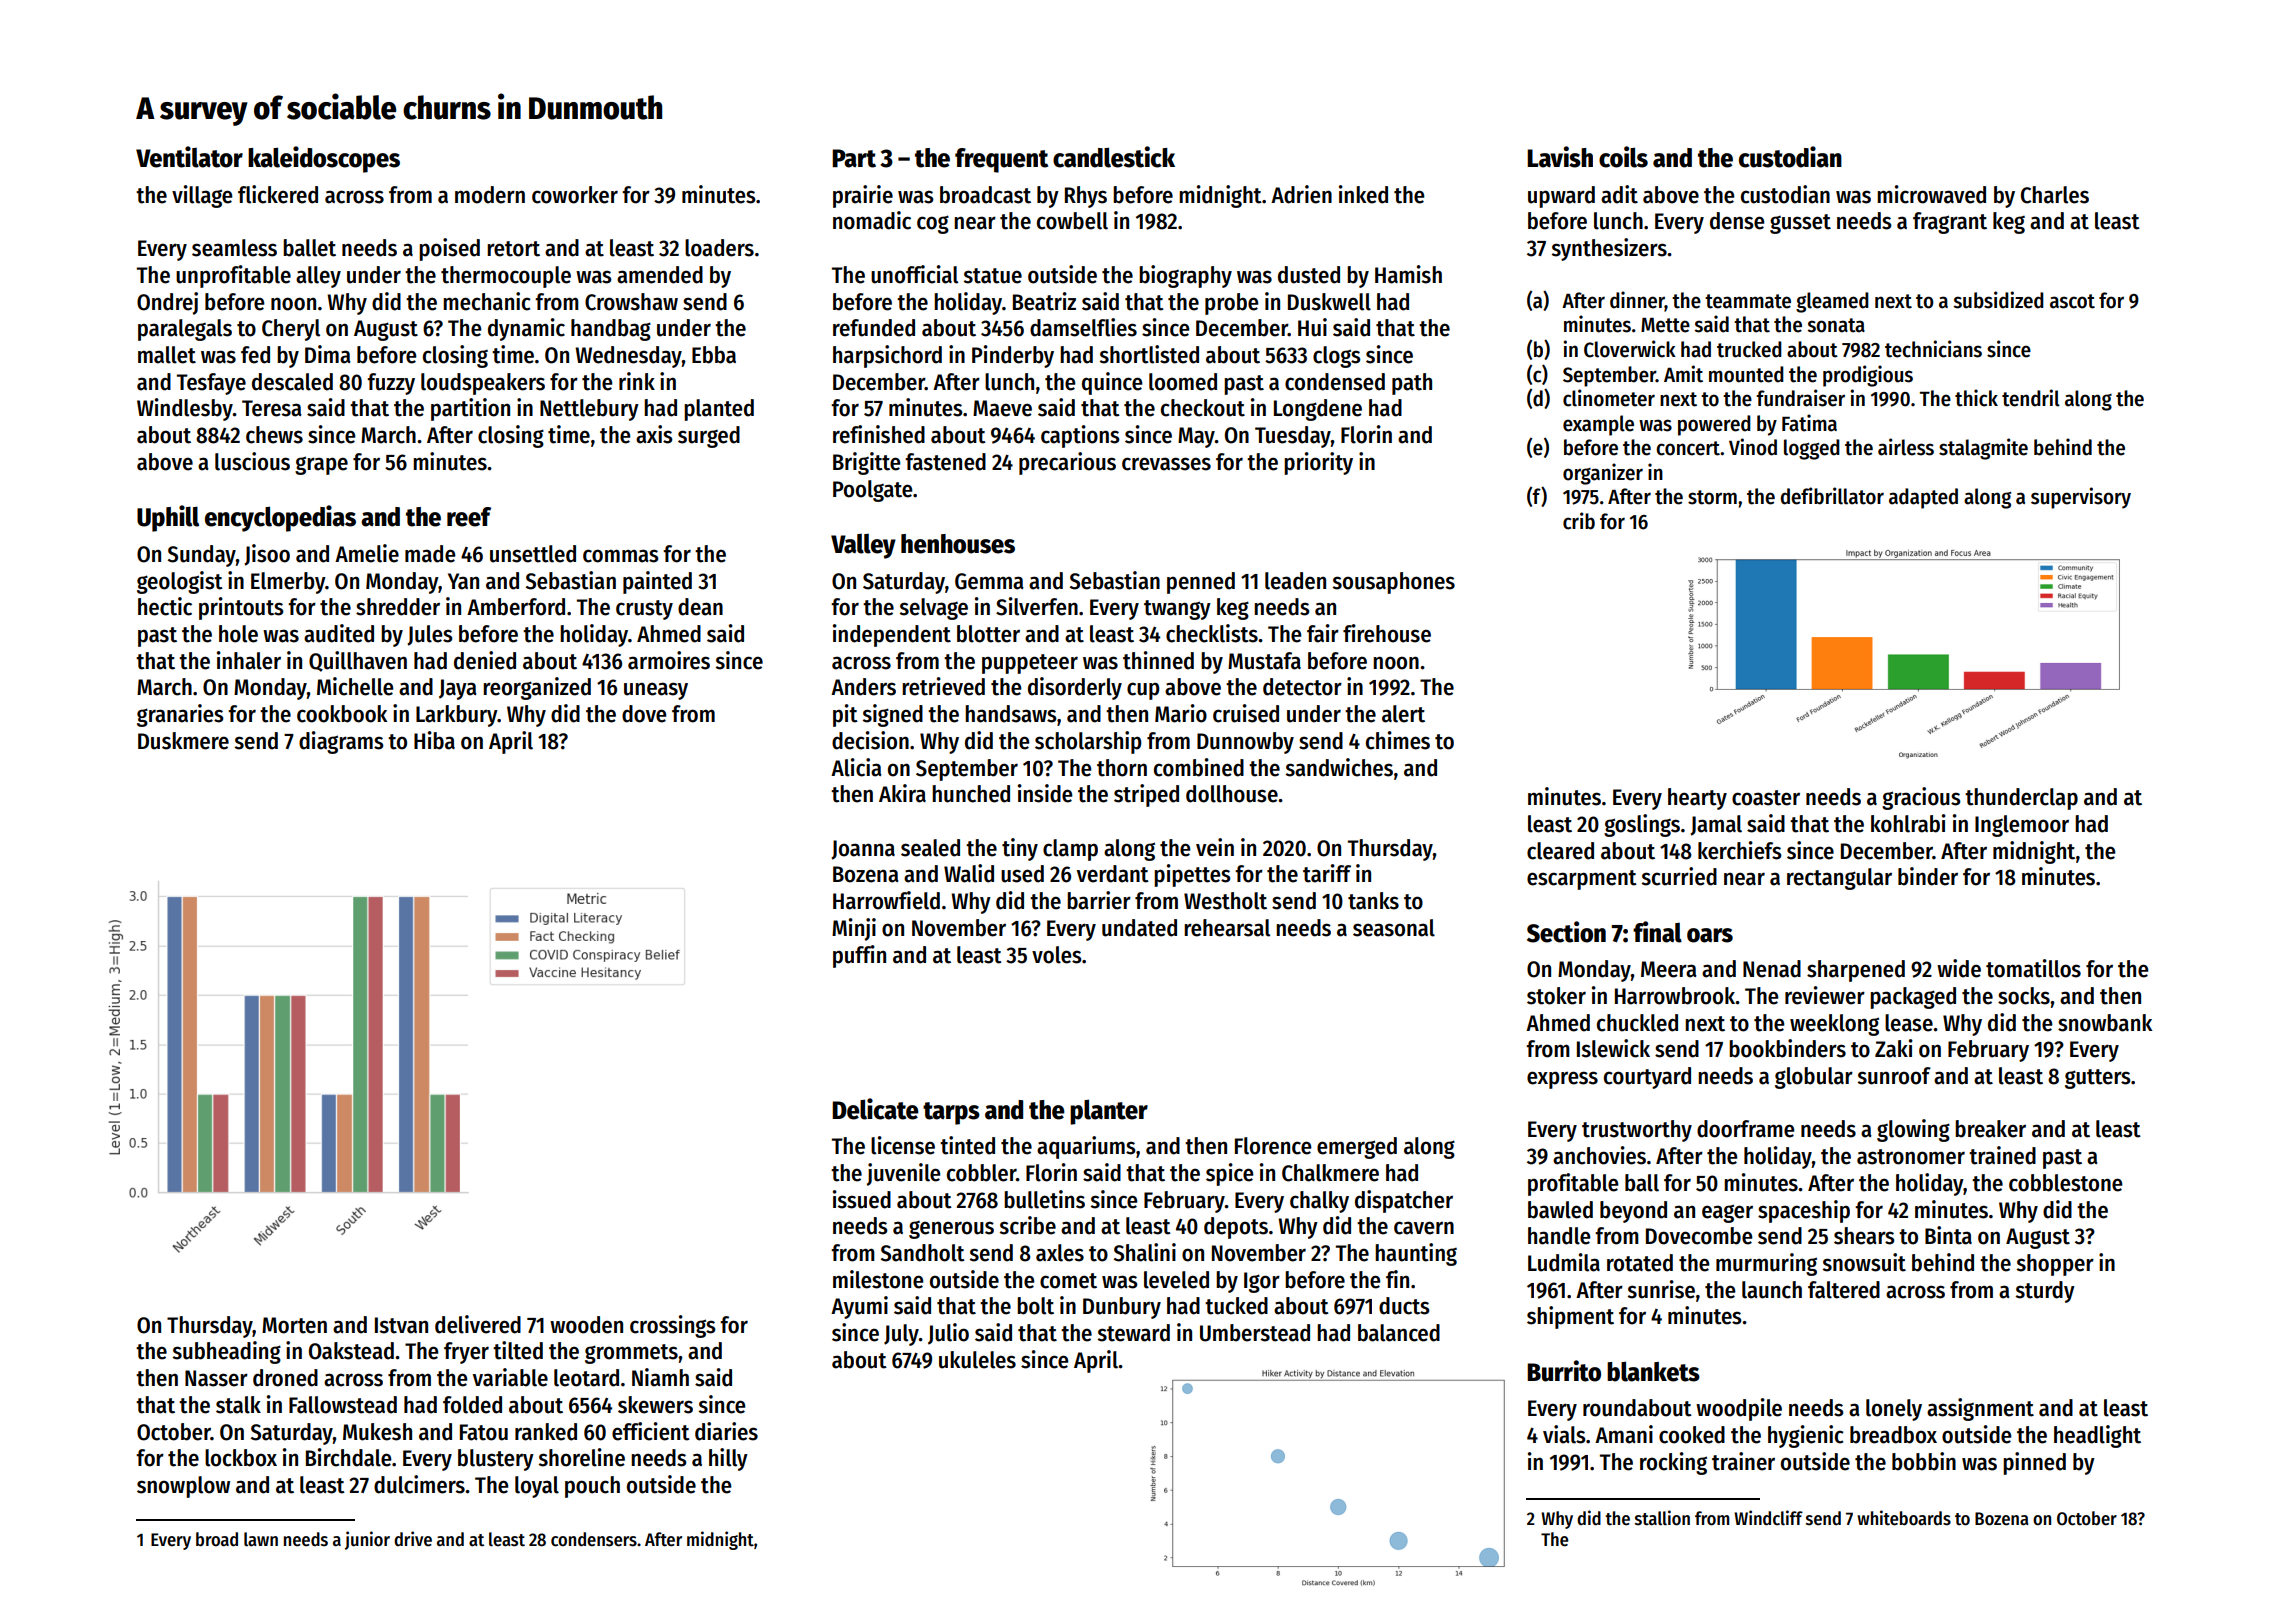 This page has height=1620, width=2292. What do you see at coordinates (592, 1487) in the page?
I see `pouch` at bounding box center [592, 1487].
